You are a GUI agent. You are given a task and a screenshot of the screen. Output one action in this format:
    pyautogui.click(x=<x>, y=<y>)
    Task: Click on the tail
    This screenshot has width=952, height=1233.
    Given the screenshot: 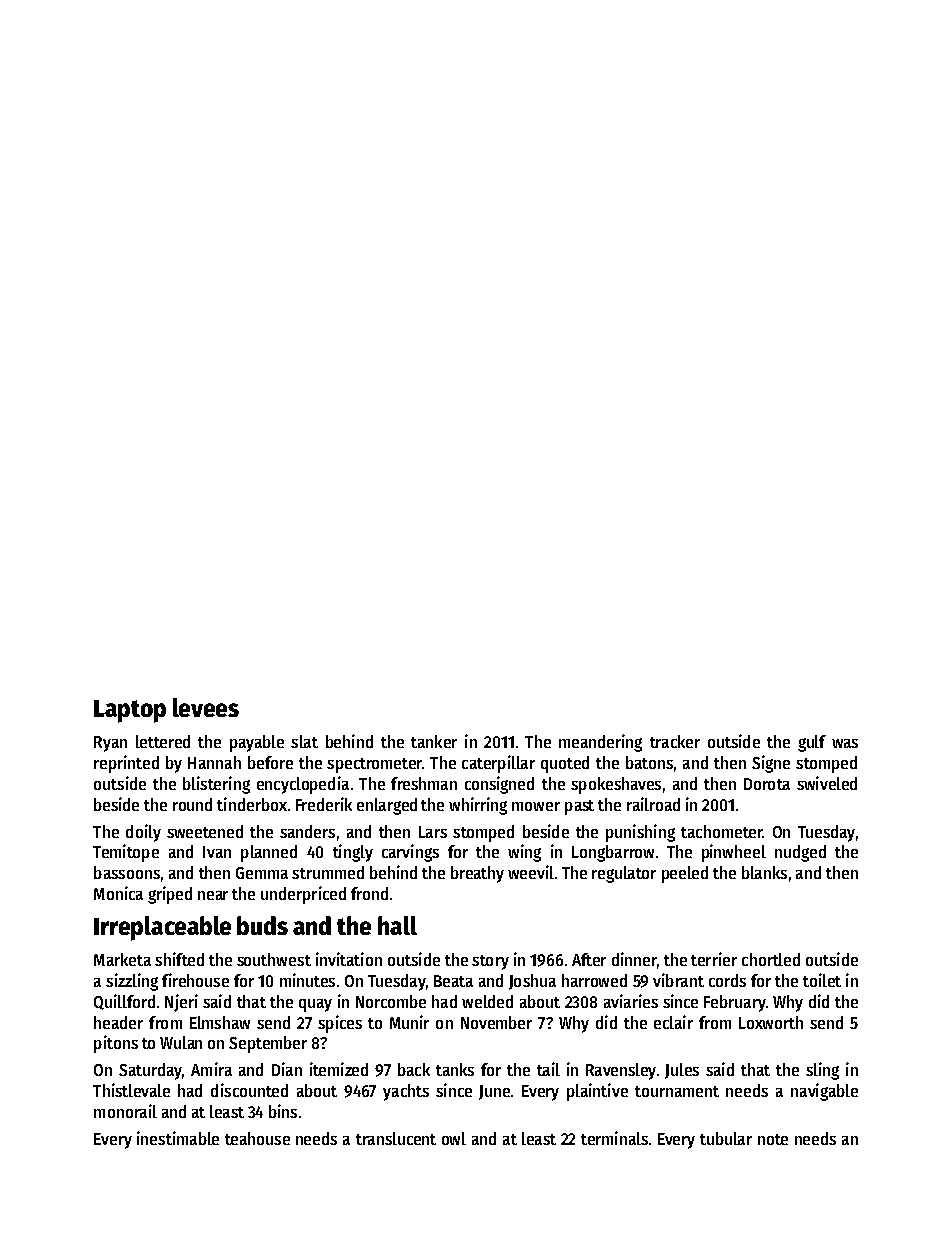 What is the action you would take?
    pyautogui.click(x=548, y=1069)
